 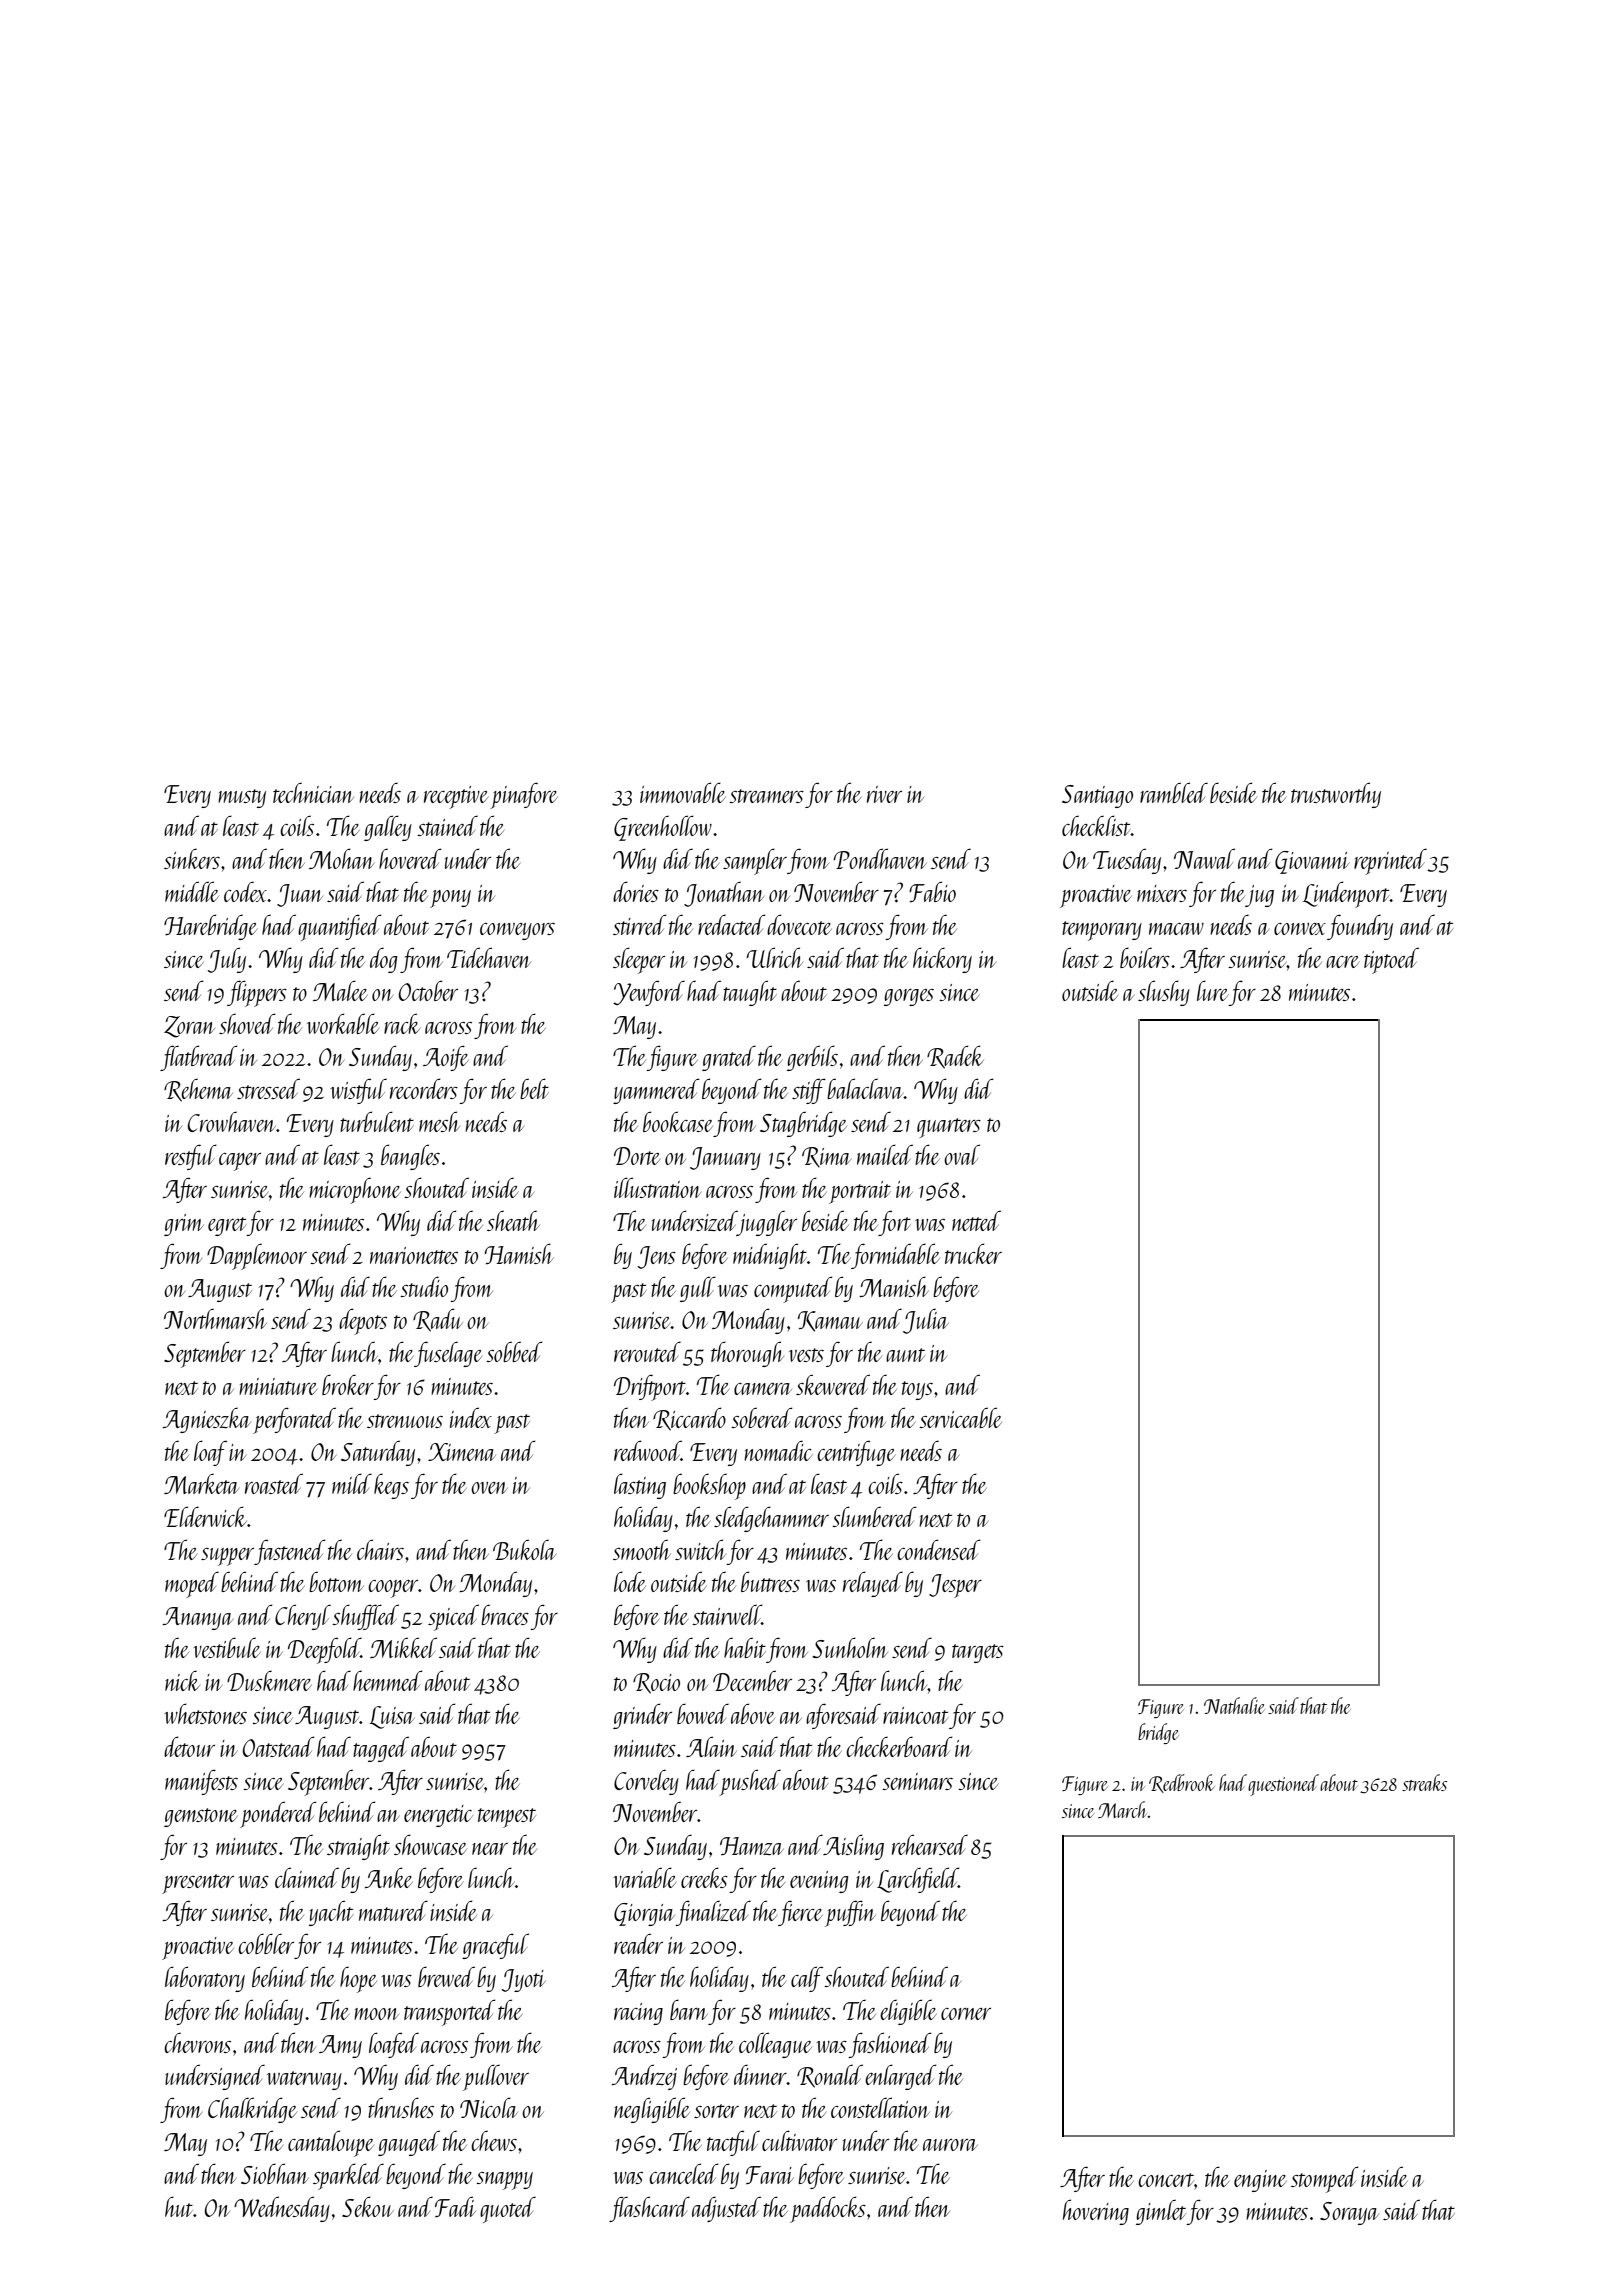 I want to click on graceful, so click(x=495, y=1946).
